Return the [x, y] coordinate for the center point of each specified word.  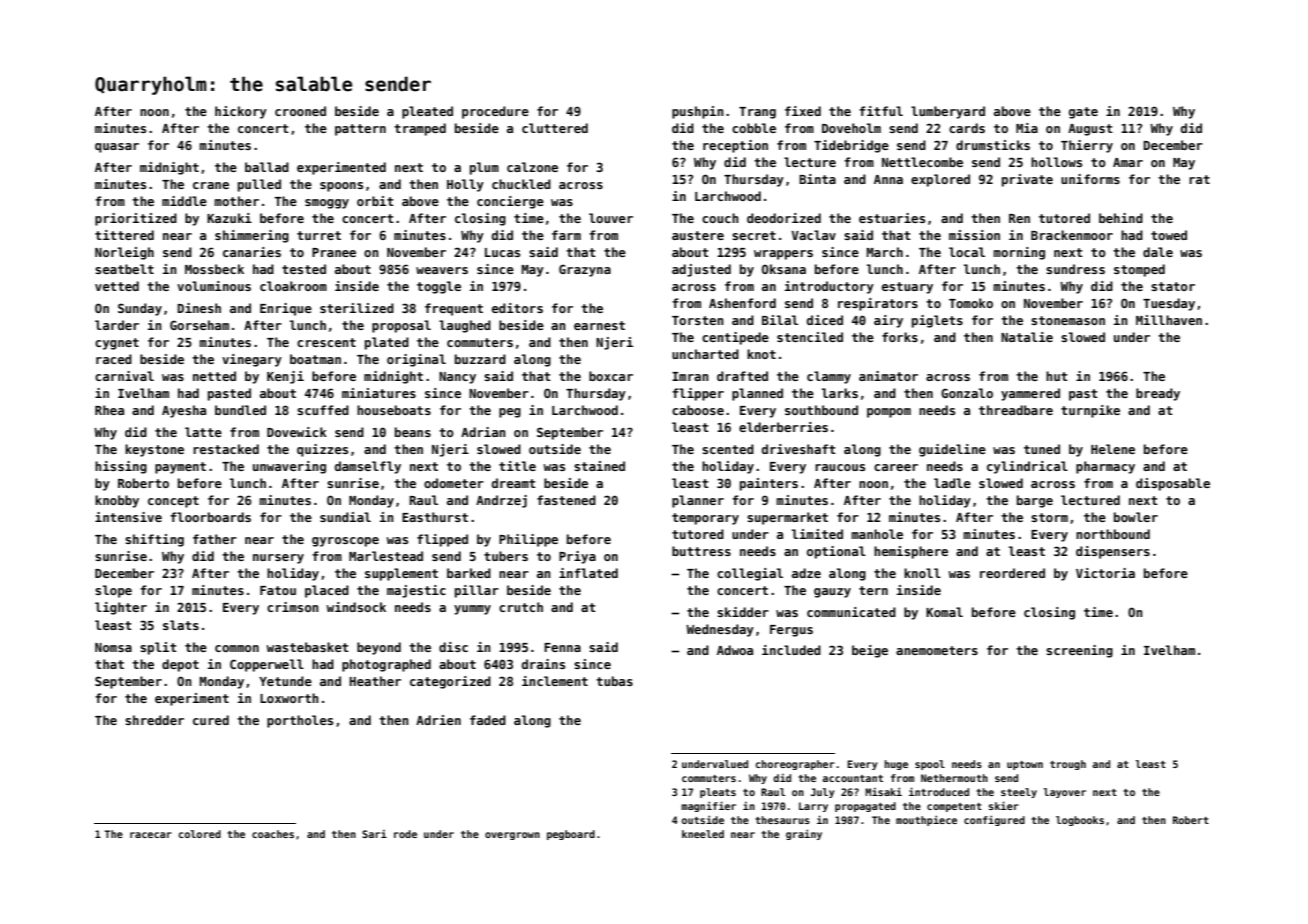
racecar [151, 835]
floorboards [210, 517]
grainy [804, 834]
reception [735, 146]
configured [994, 820]
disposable [1173, 484]
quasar [117, 148]
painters [769, 484]
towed [1169, 235]
